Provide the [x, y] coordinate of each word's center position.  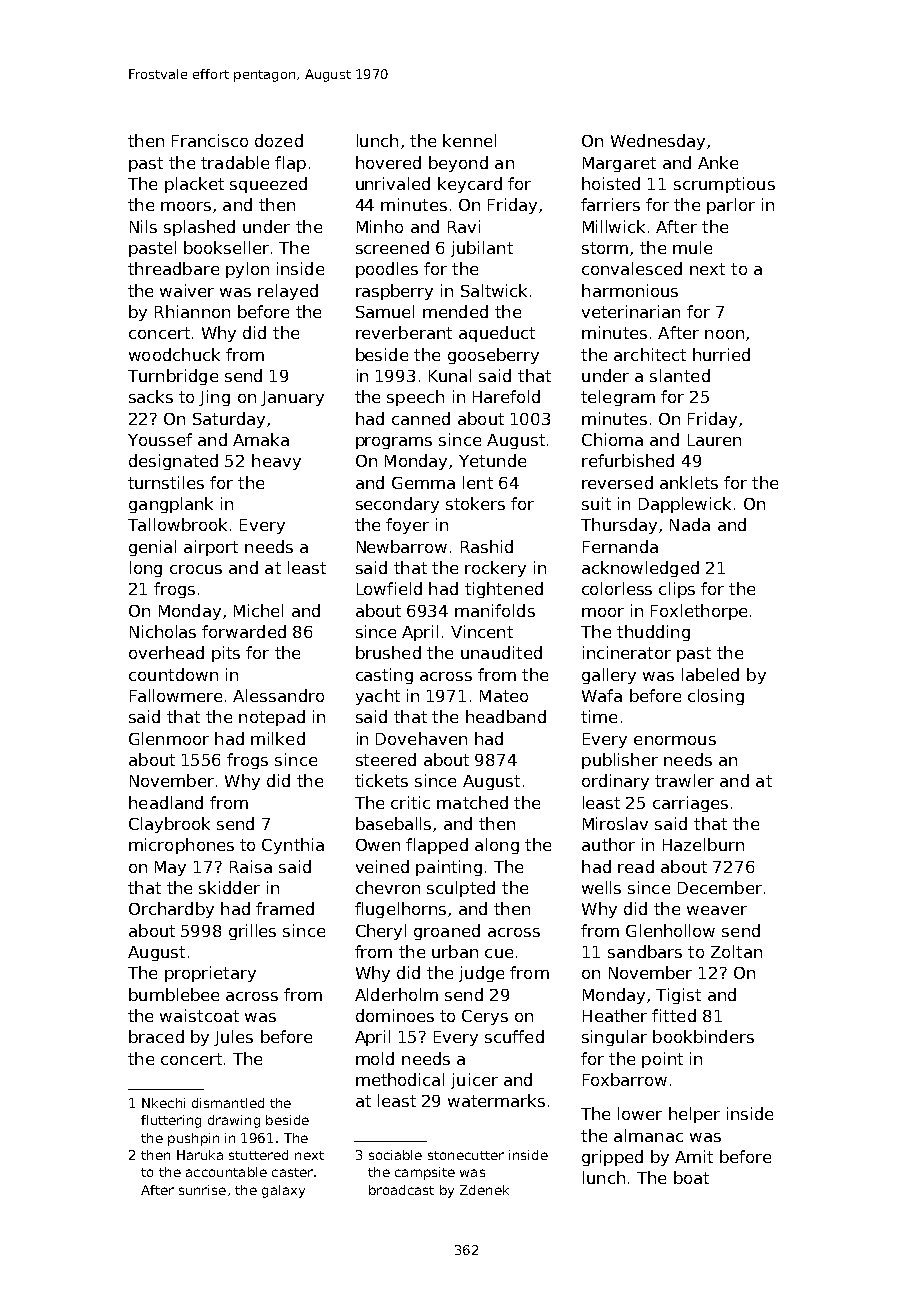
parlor [731, 206]
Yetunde [492, 460]
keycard [470, 185]
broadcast [401, 1190]
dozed [279, 140]
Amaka [261, 439]
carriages [690, 804]
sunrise [202, 1190]
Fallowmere [176, 695]
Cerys [485, 1017]
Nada [690, 524]
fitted [674, 1015]
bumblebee [174, 994]
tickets [381, 780]
